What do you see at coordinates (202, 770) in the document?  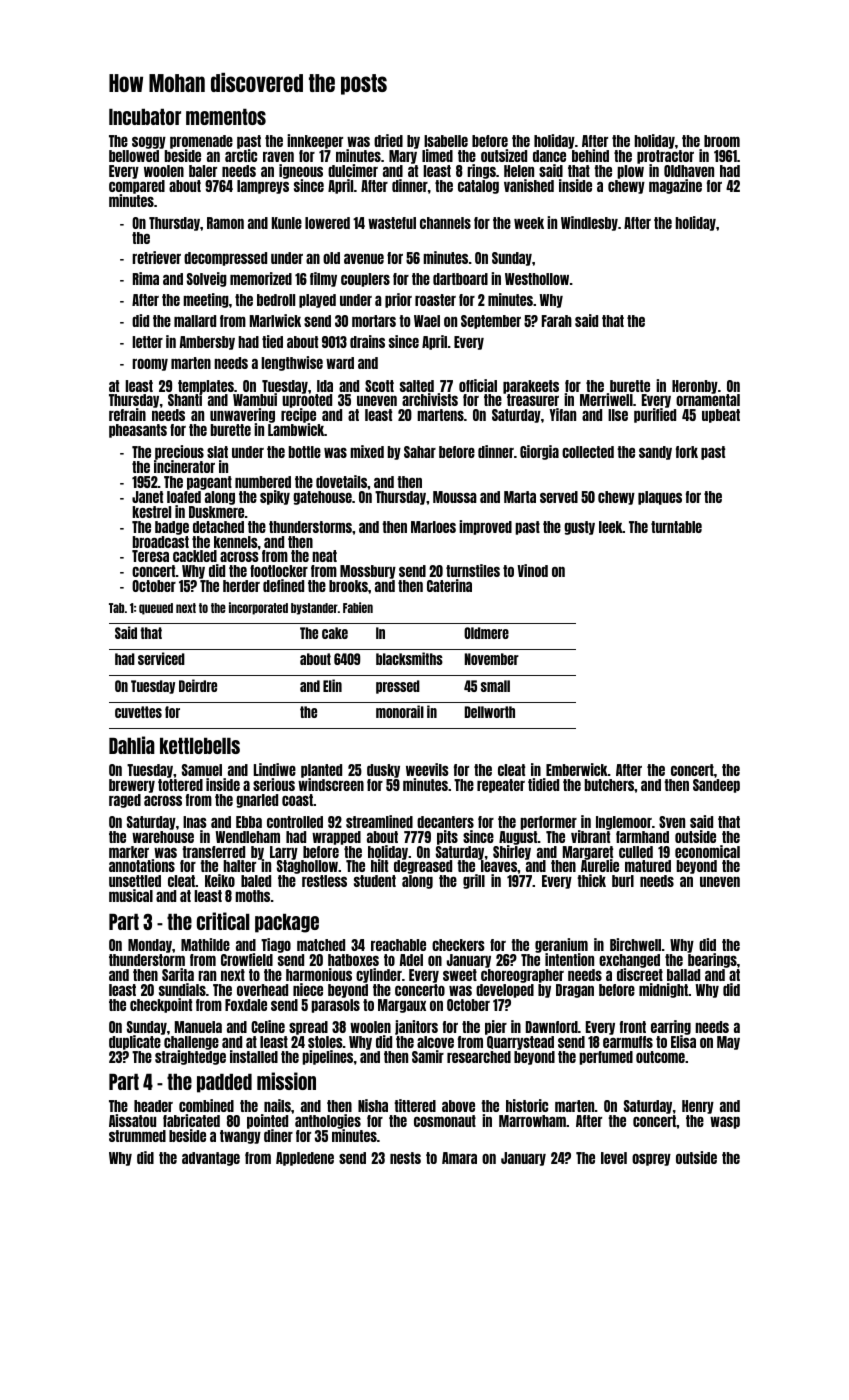 I see `Samuel` at bounding box center [202, 770].
